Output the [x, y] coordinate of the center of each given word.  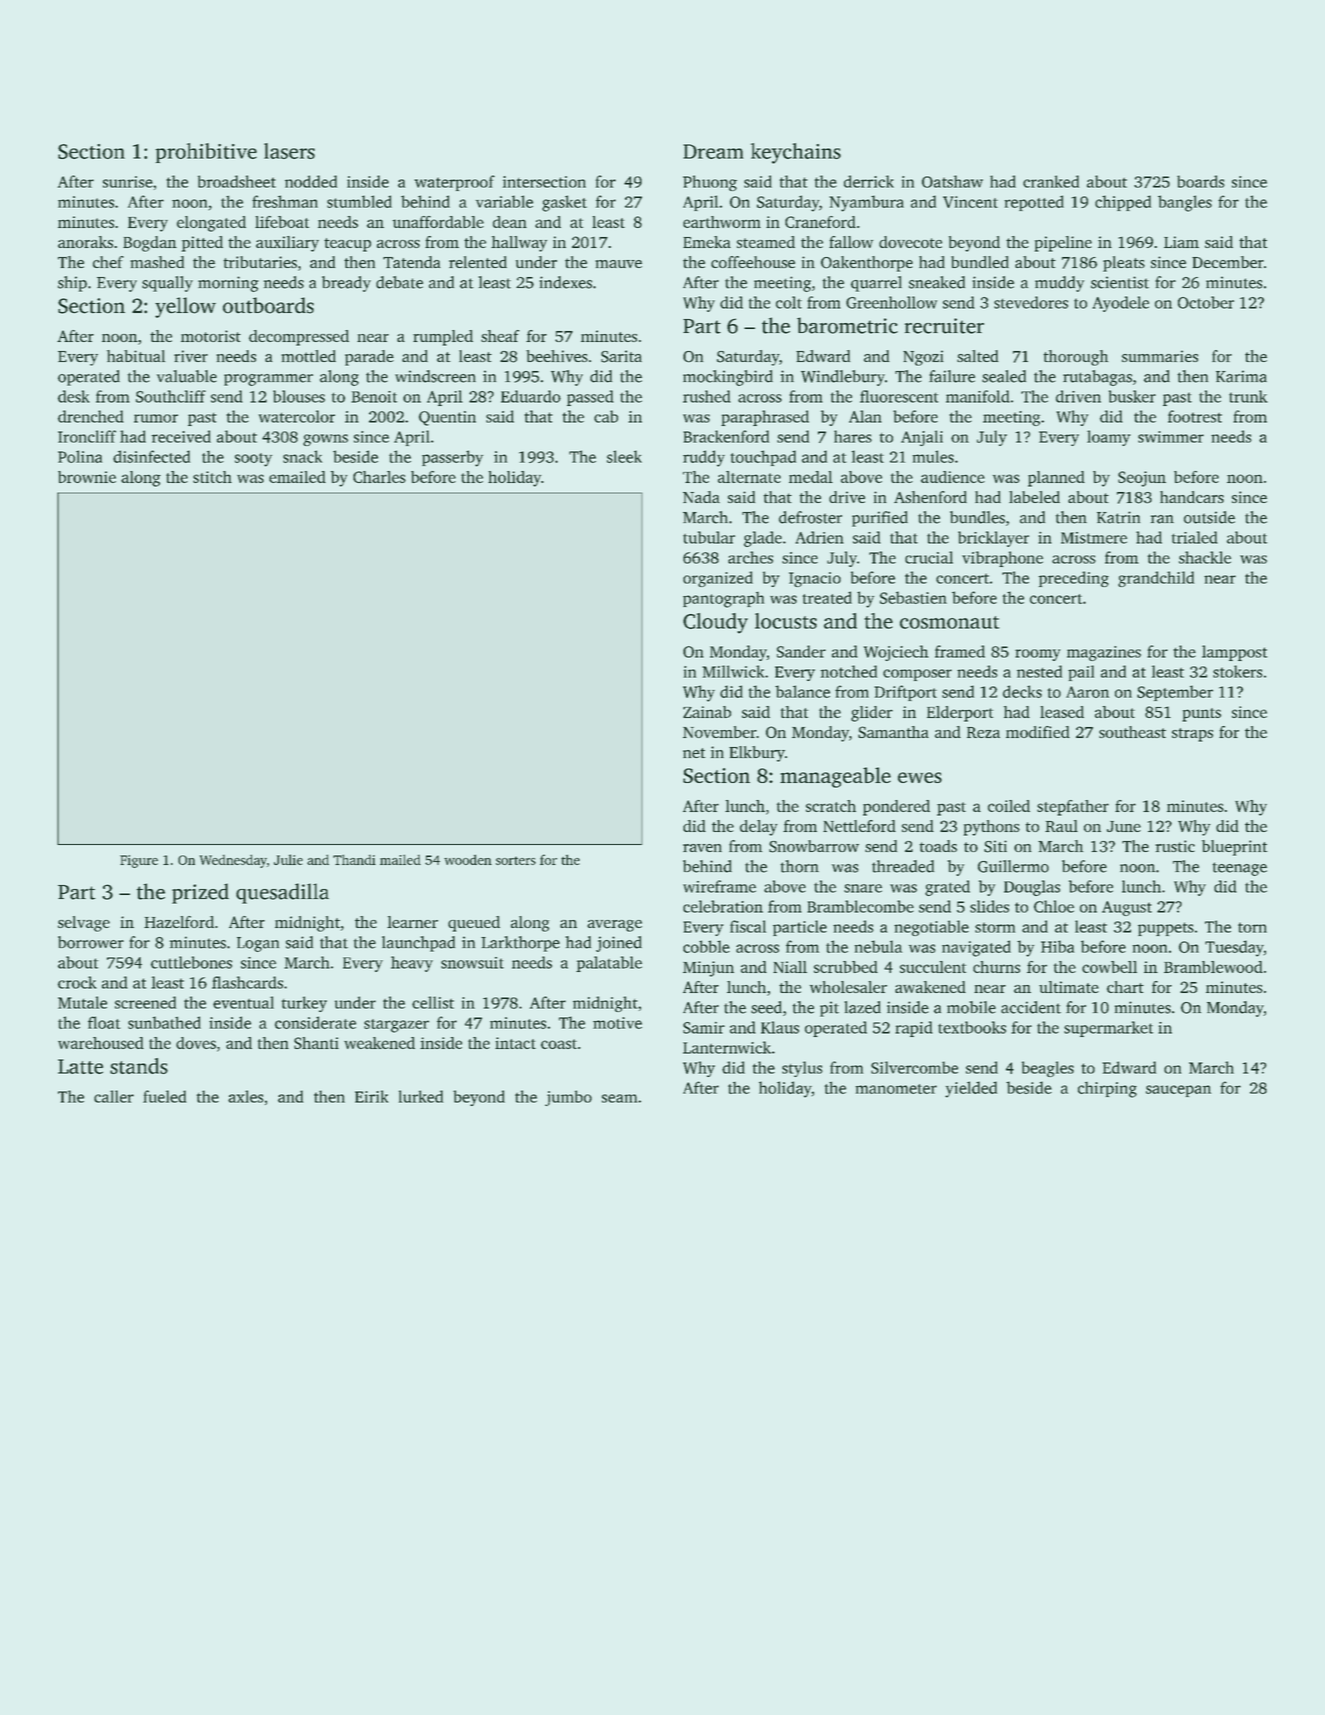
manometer [896, 1089]
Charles [379, 477]
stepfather [1073, 808]
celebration [723, 906]
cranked [1051, 181]
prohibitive [206, 153]
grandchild [1156, 579]
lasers [289, 151]
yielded [971, 1089]
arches [750, 557]
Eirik [371, 1096]
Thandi [354, 859]
